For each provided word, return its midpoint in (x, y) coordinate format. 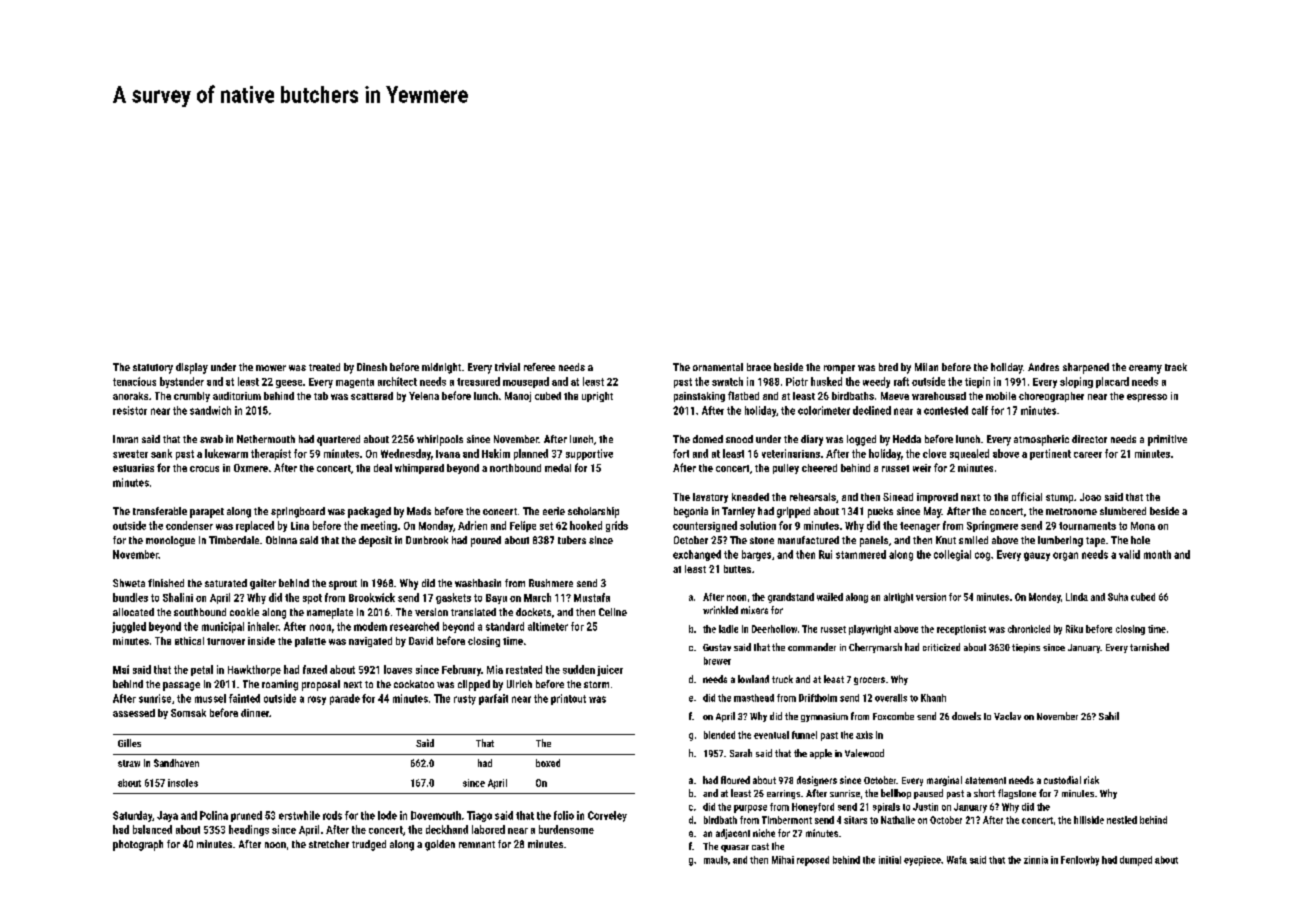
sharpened (1086, 368)
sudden (579, 669)
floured (735, 780)
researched (414, 626)
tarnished (1149, 647)
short (984, 793)
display (192, 368)
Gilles (129, 743)
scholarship (593, 512)
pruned (246, 816)
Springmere (992, 526)
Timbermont (787, 820)
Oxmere (251, 468)
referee (539, 367)
